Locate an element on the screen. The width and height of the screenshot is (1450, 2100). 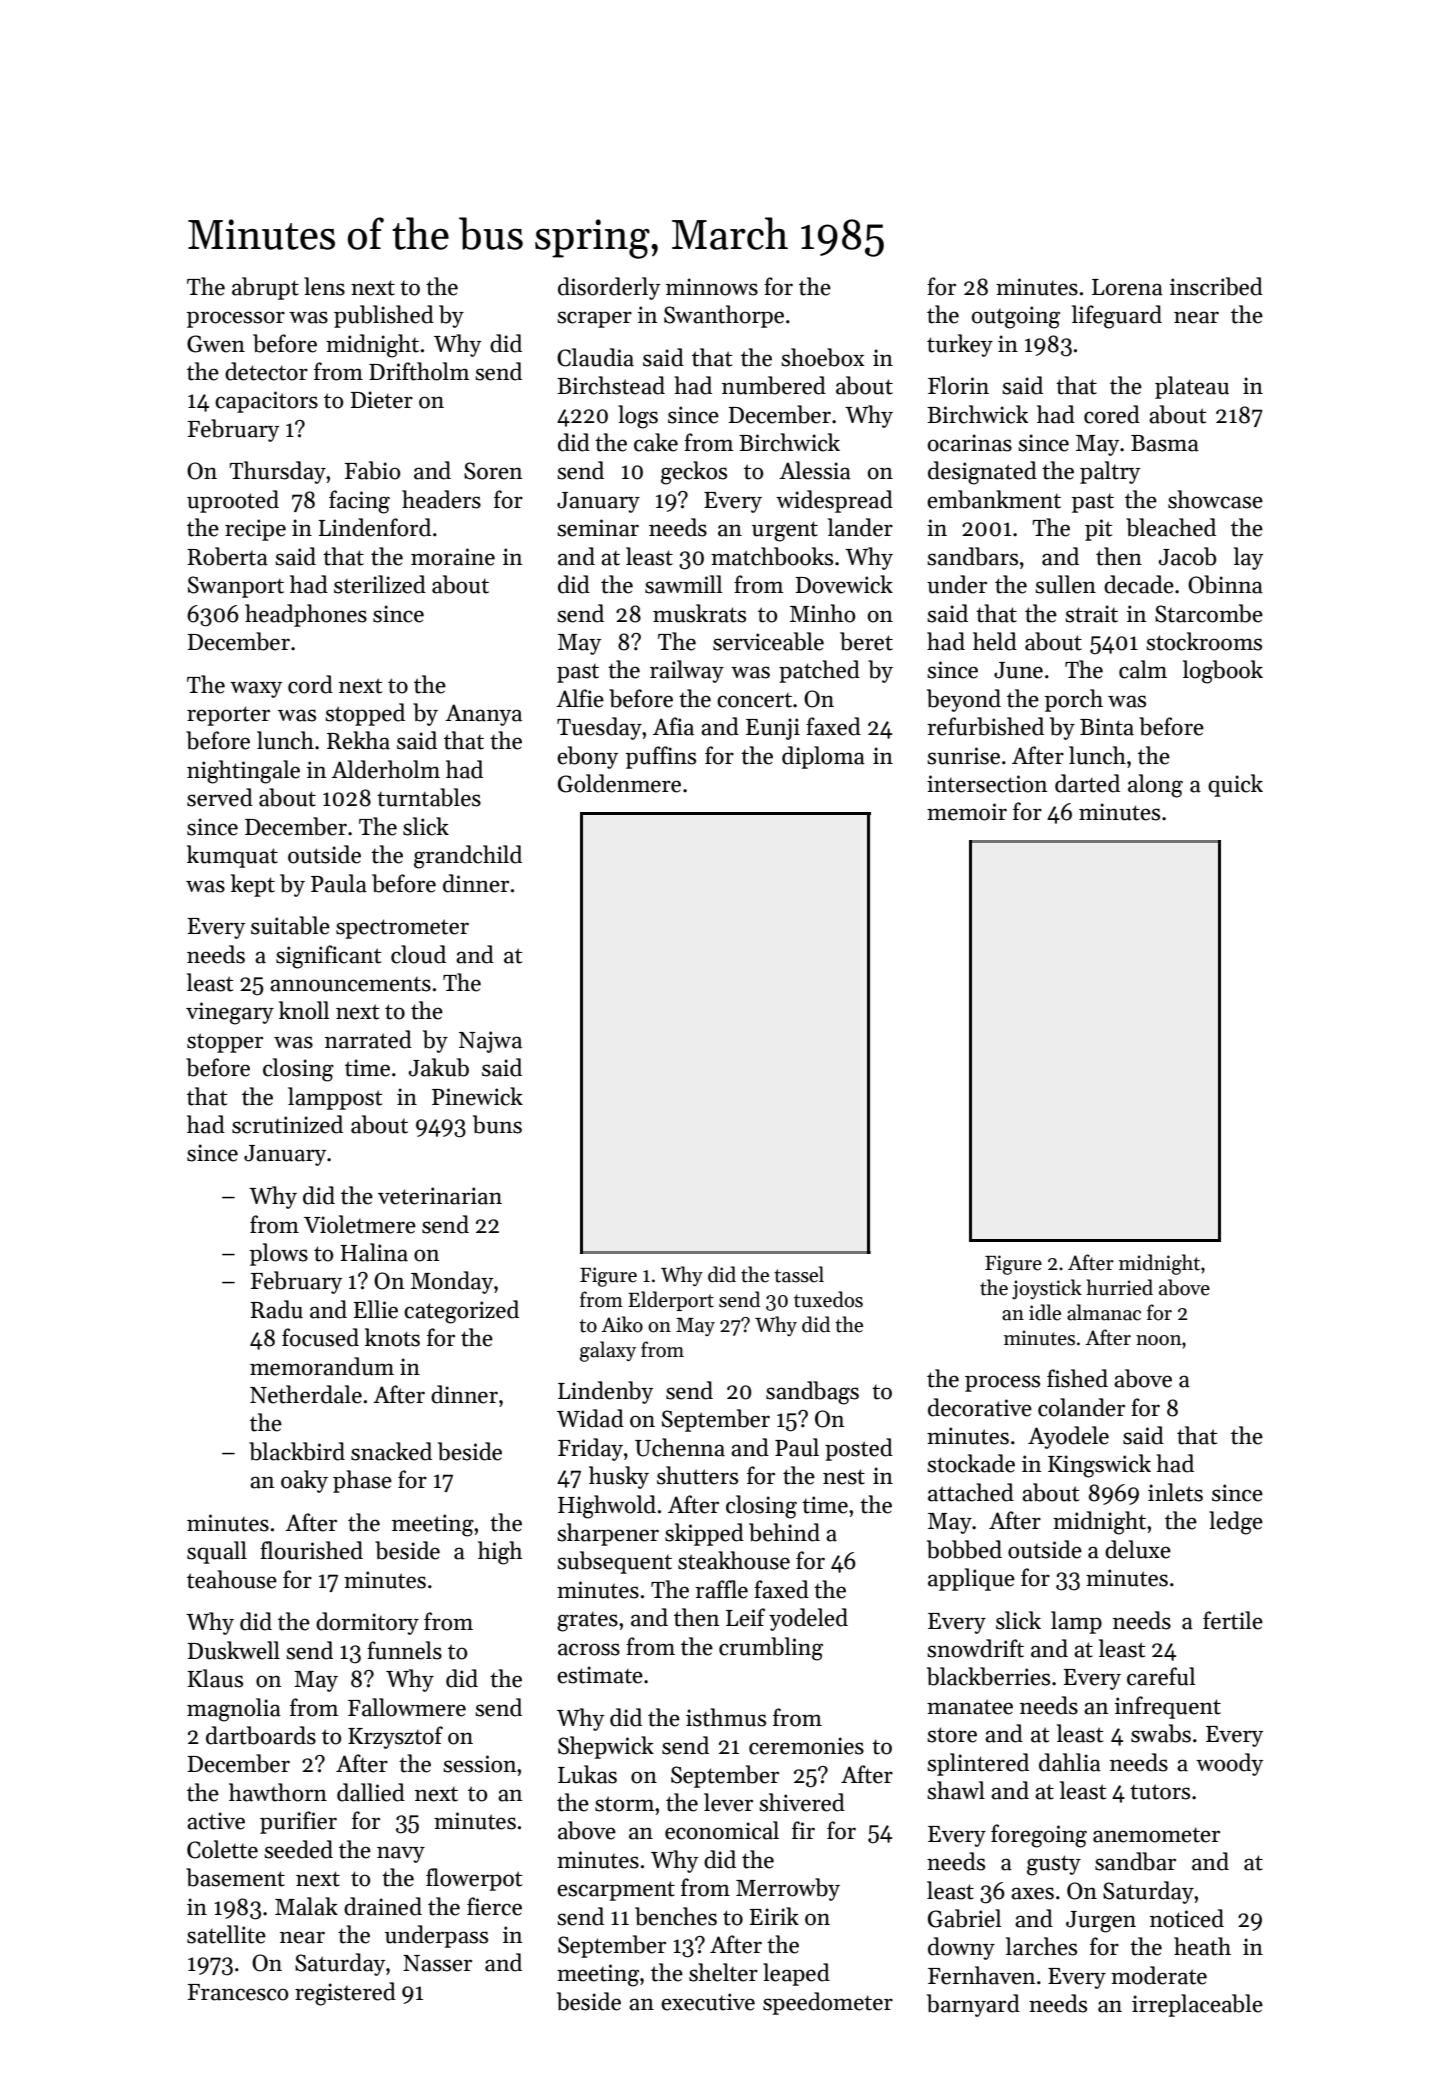
joystick is located at coordinates (1047, 1289).
